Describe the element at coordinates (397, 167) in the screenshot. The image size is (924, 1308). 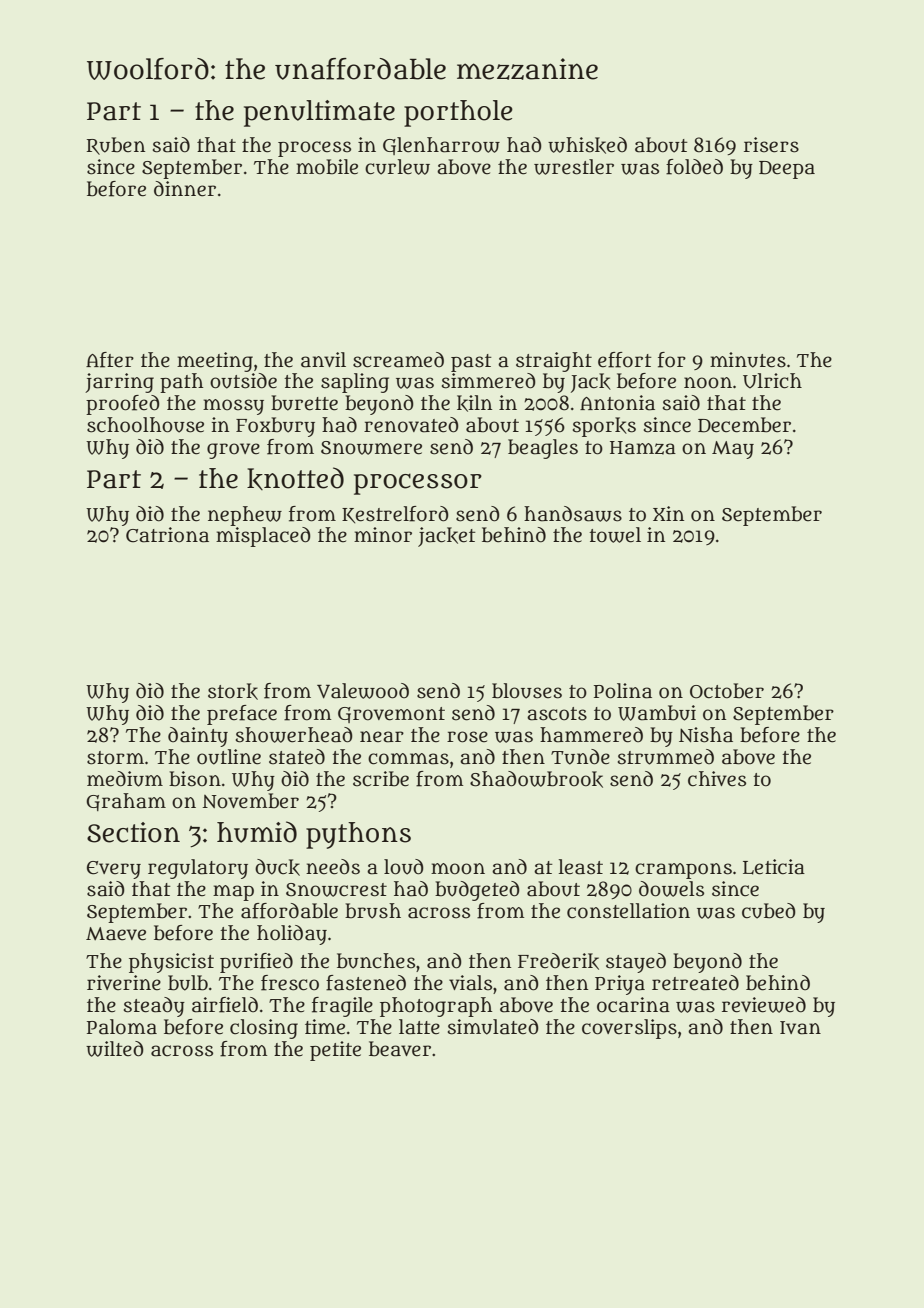
I see `curlew` at that location.
